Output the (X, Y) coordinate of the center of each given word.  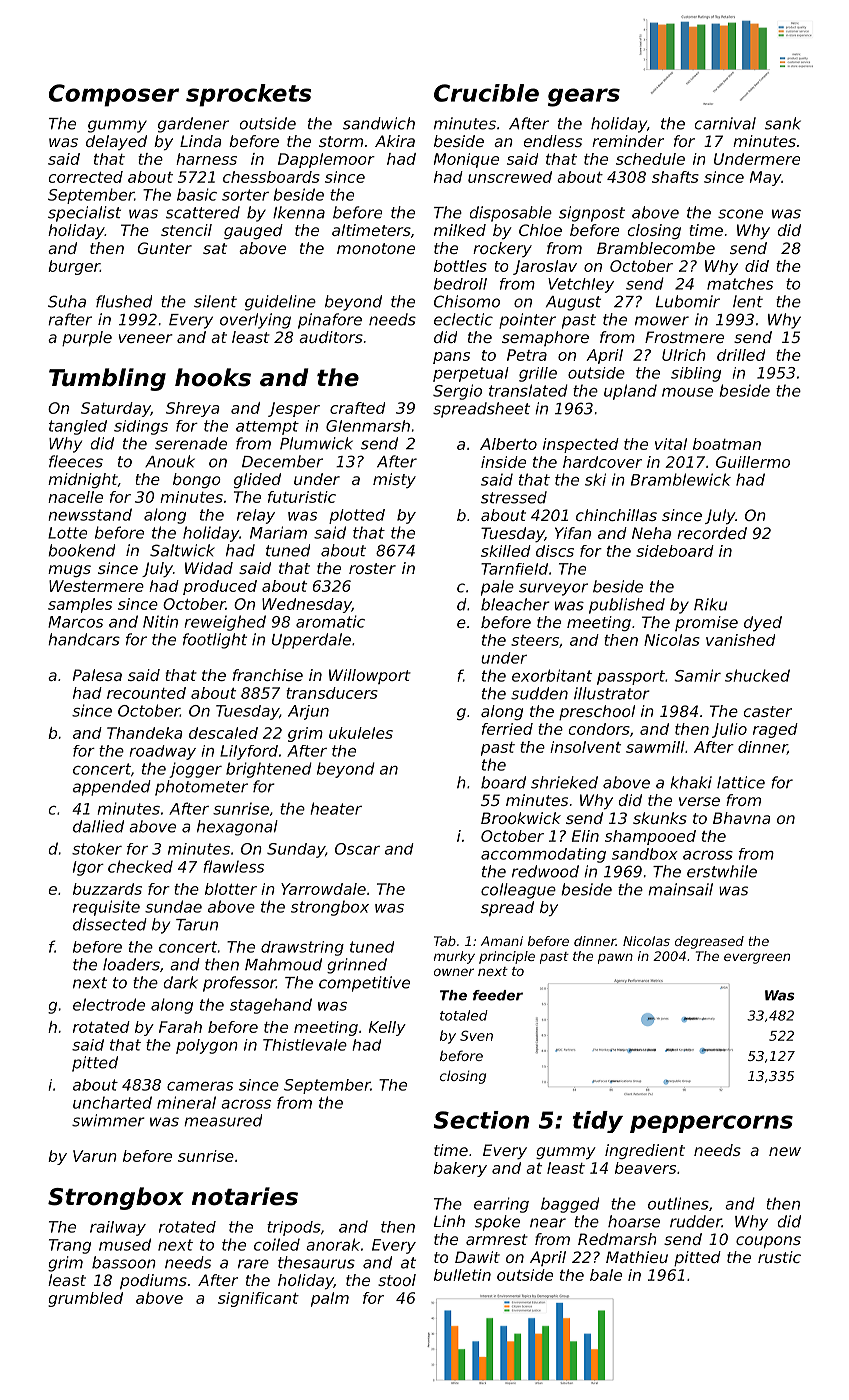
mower (662, 321)
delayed (116, 142)
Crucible (486, 93)
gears (584, 97)
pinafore (330, 321)
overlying (255, 321)
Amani (502, 941)
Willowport (370, 676)
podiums (153, 1282)
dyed (763, 624)
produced (220, 587)
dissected (110, 924)
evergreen (757, 958)
